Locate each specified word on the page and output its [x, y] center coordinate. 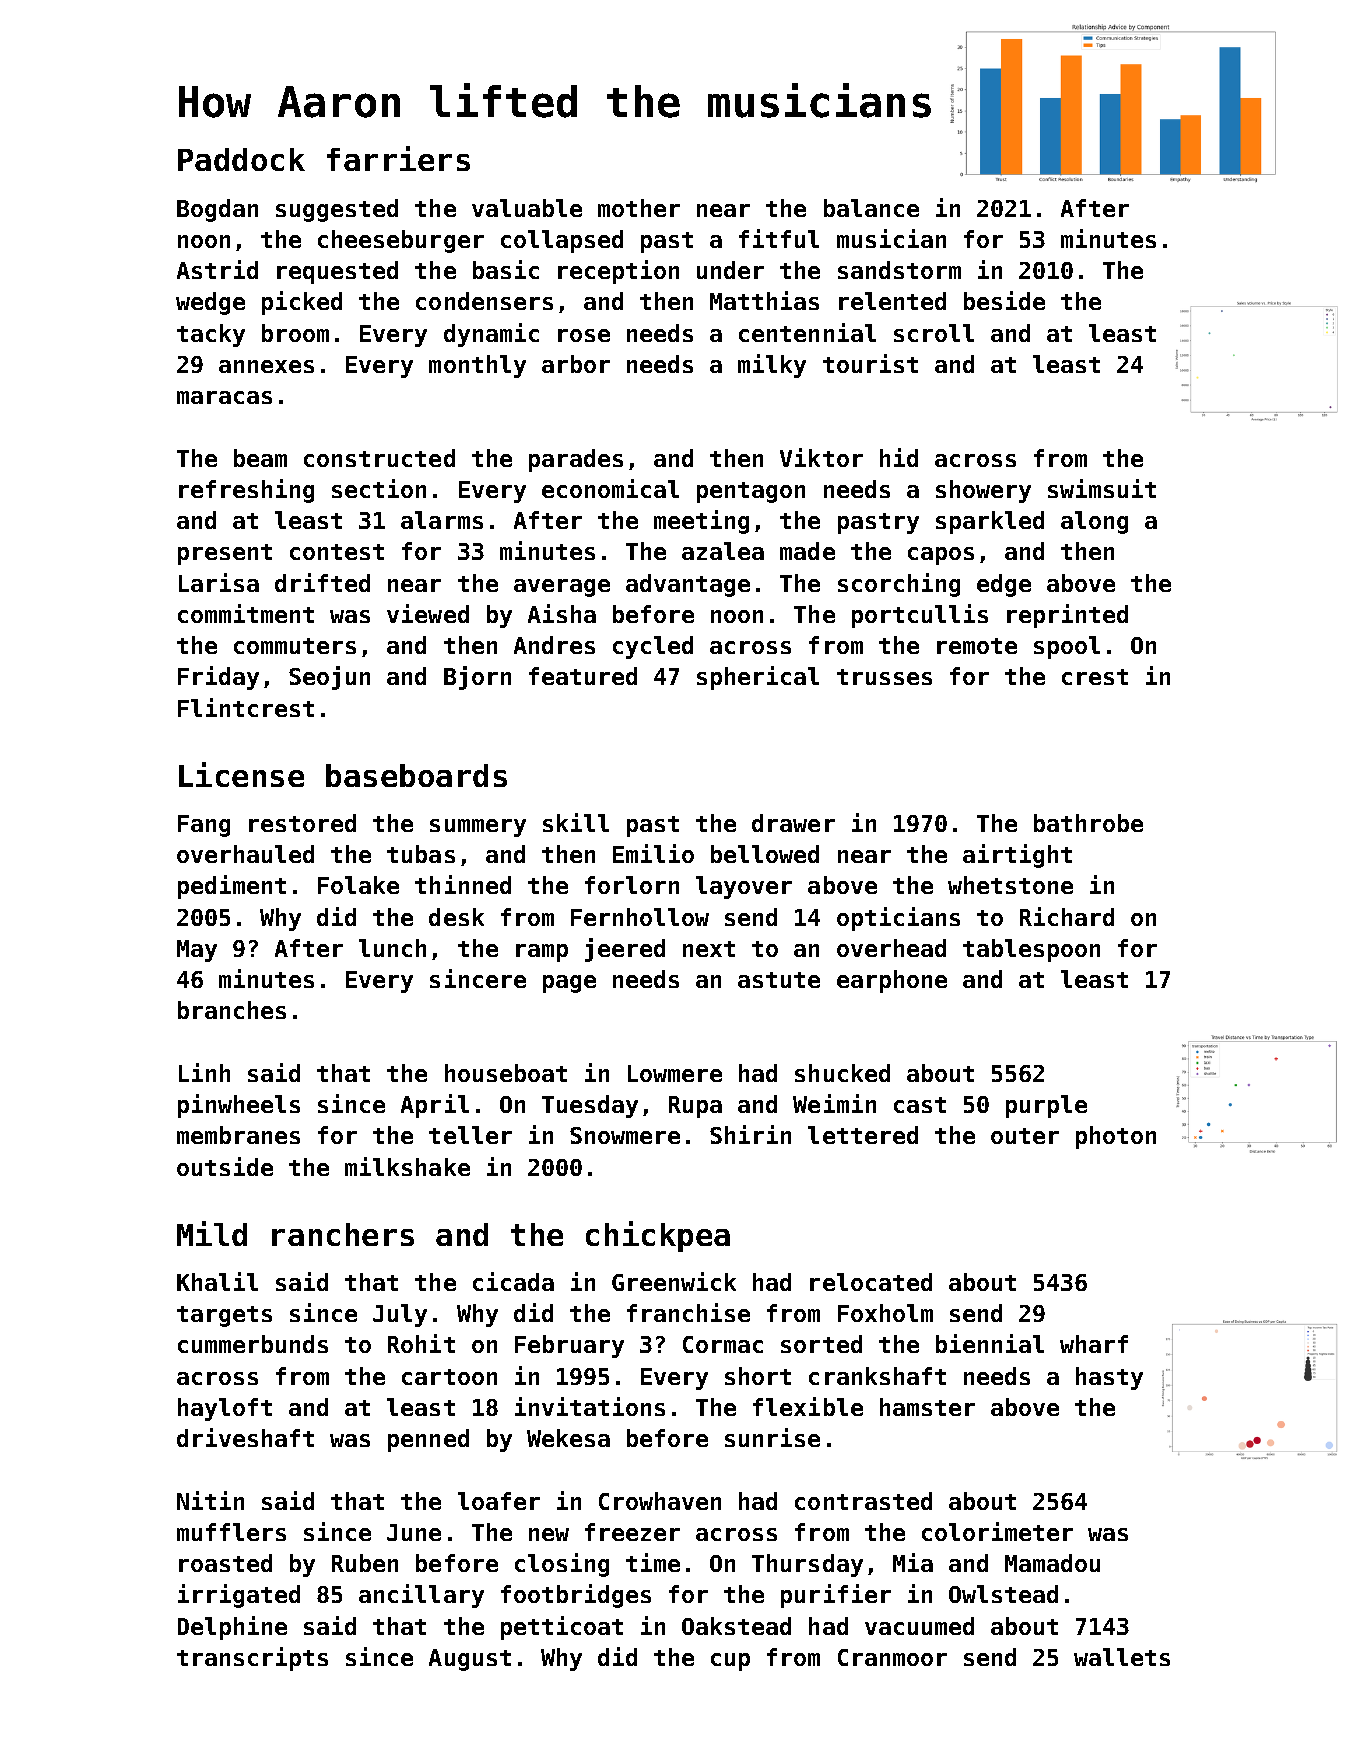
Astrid [217, 269]
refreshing [246, 491]
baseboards [416, 775]
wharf [1094, 1344]
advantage [688, 585]
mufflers [231, 1532]
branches [232, 1010]
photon [1116, 1137]
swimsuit [1102, 488]
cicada [513, 1281]
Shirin [750, 1134]
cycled [653, 647]
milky [772, 366]
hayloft [225, 1409]
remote [977, 646]
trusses [884, 677]
